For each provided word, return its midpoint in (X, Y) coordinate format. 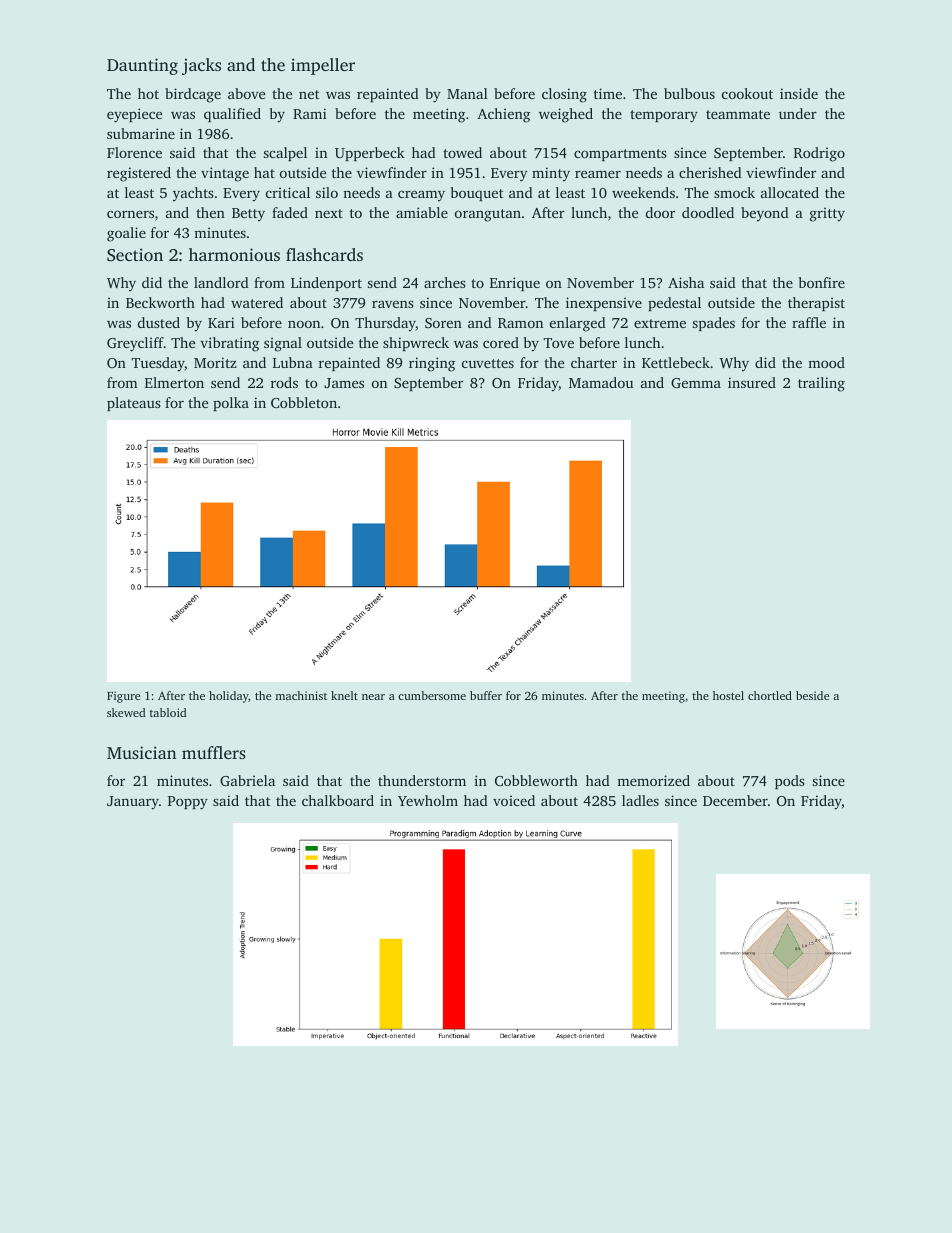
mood (826, 362)
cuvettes (488, 363)
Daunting (142, 66)
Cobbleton (304, 402)
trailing (821, 384)
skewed (126, 712)
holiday (229, 697)
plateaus (134, 404)
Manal (467, 93)
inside (799, 93)
